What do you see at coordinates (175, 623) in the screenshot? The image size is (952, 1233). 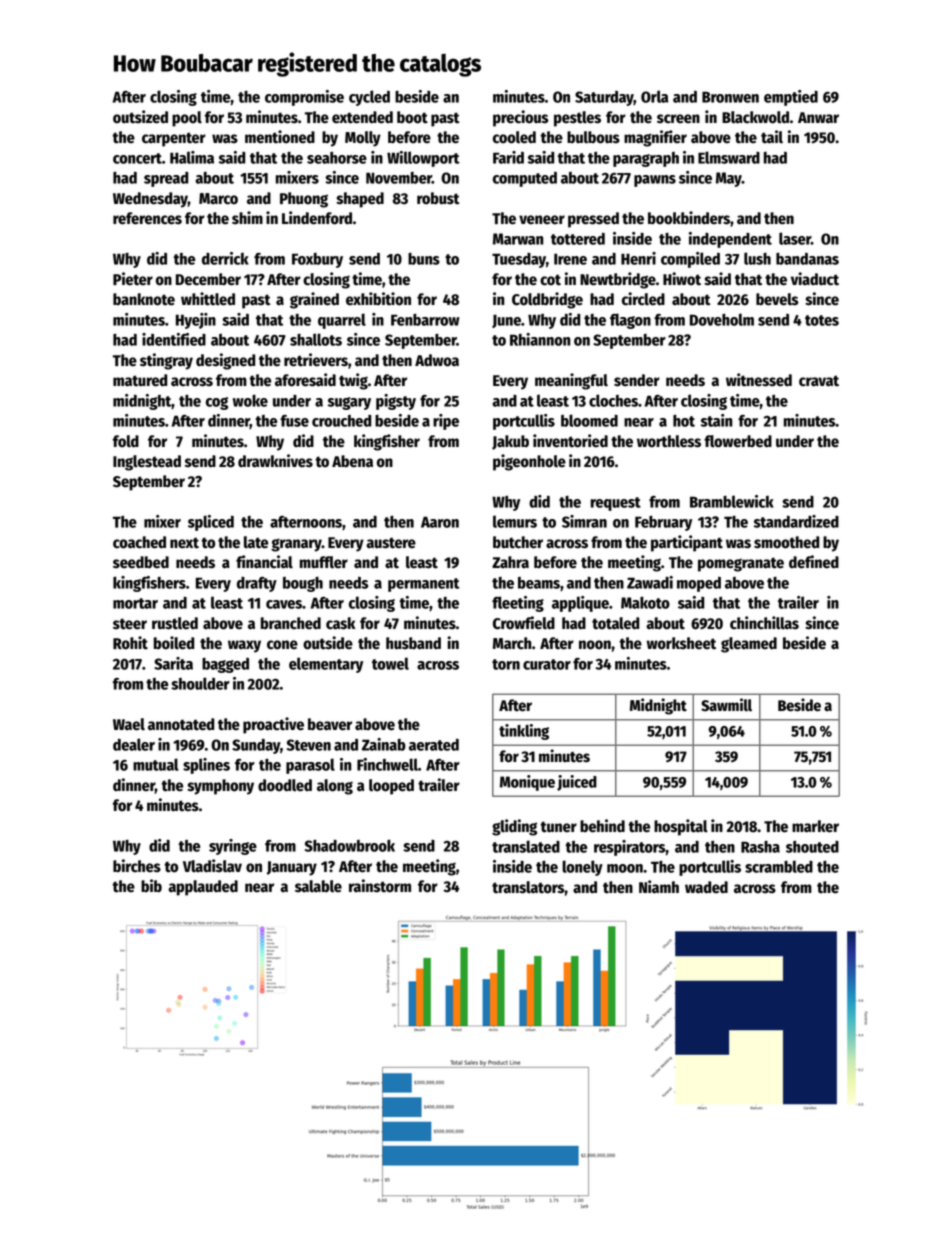 I see `rustled` at bounding box center [175, 623].
